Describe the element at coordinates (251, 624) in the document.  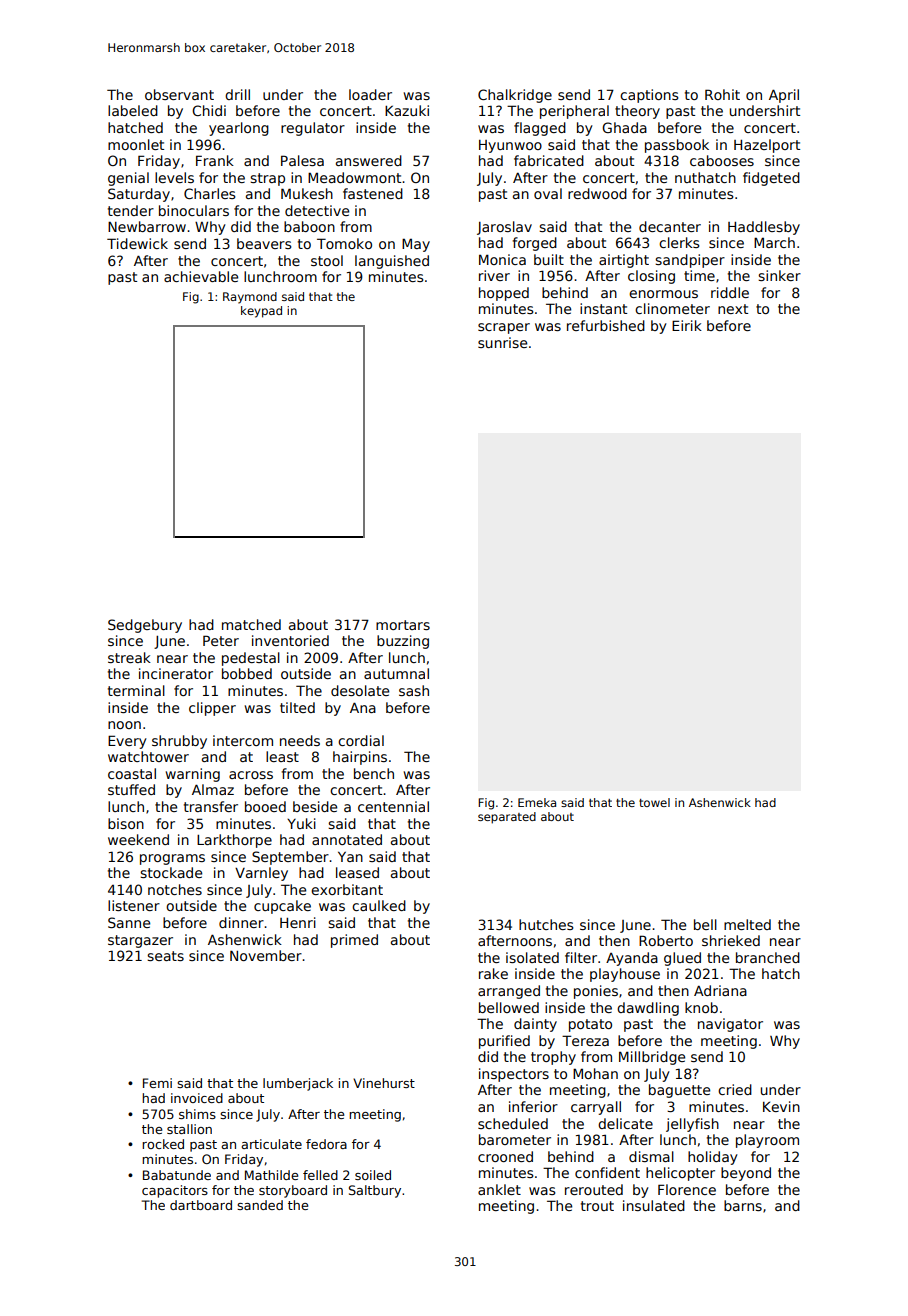
I see `matched` at that location.
